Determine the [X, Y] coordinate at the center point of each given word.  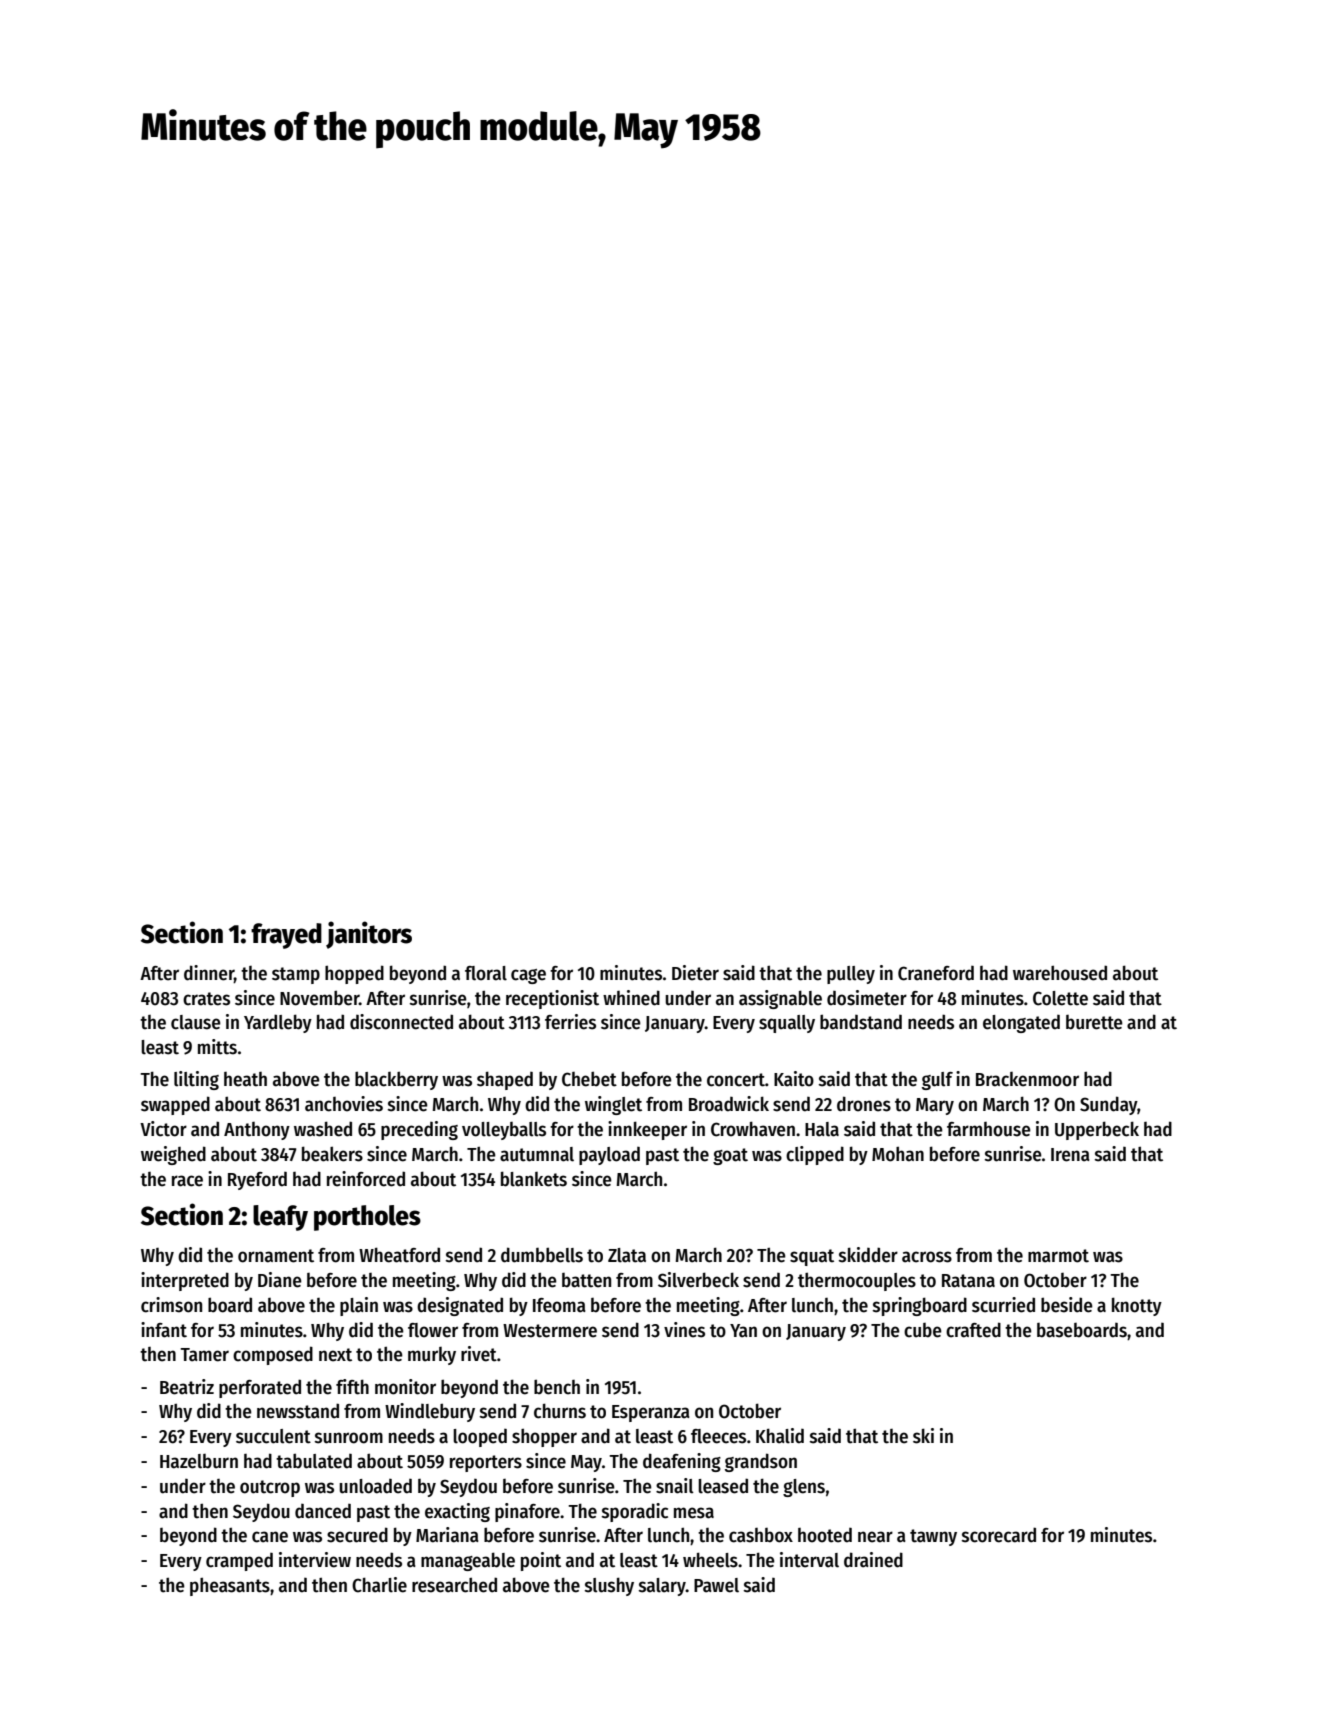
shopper [544, 1437]
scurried [1003, 1305]
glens [804, 1488]
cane [270, 1537]
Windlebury [430, 1412]
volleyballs [504, 1131]
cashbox [761, 1535]
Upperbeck [1097, 1130]
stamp [296, 975]
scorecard [999, 1535]
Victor [163, 1129]
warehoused [1060, 973]
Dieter [695, 973]
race [187, 1181]
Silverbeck [698, 1280]
